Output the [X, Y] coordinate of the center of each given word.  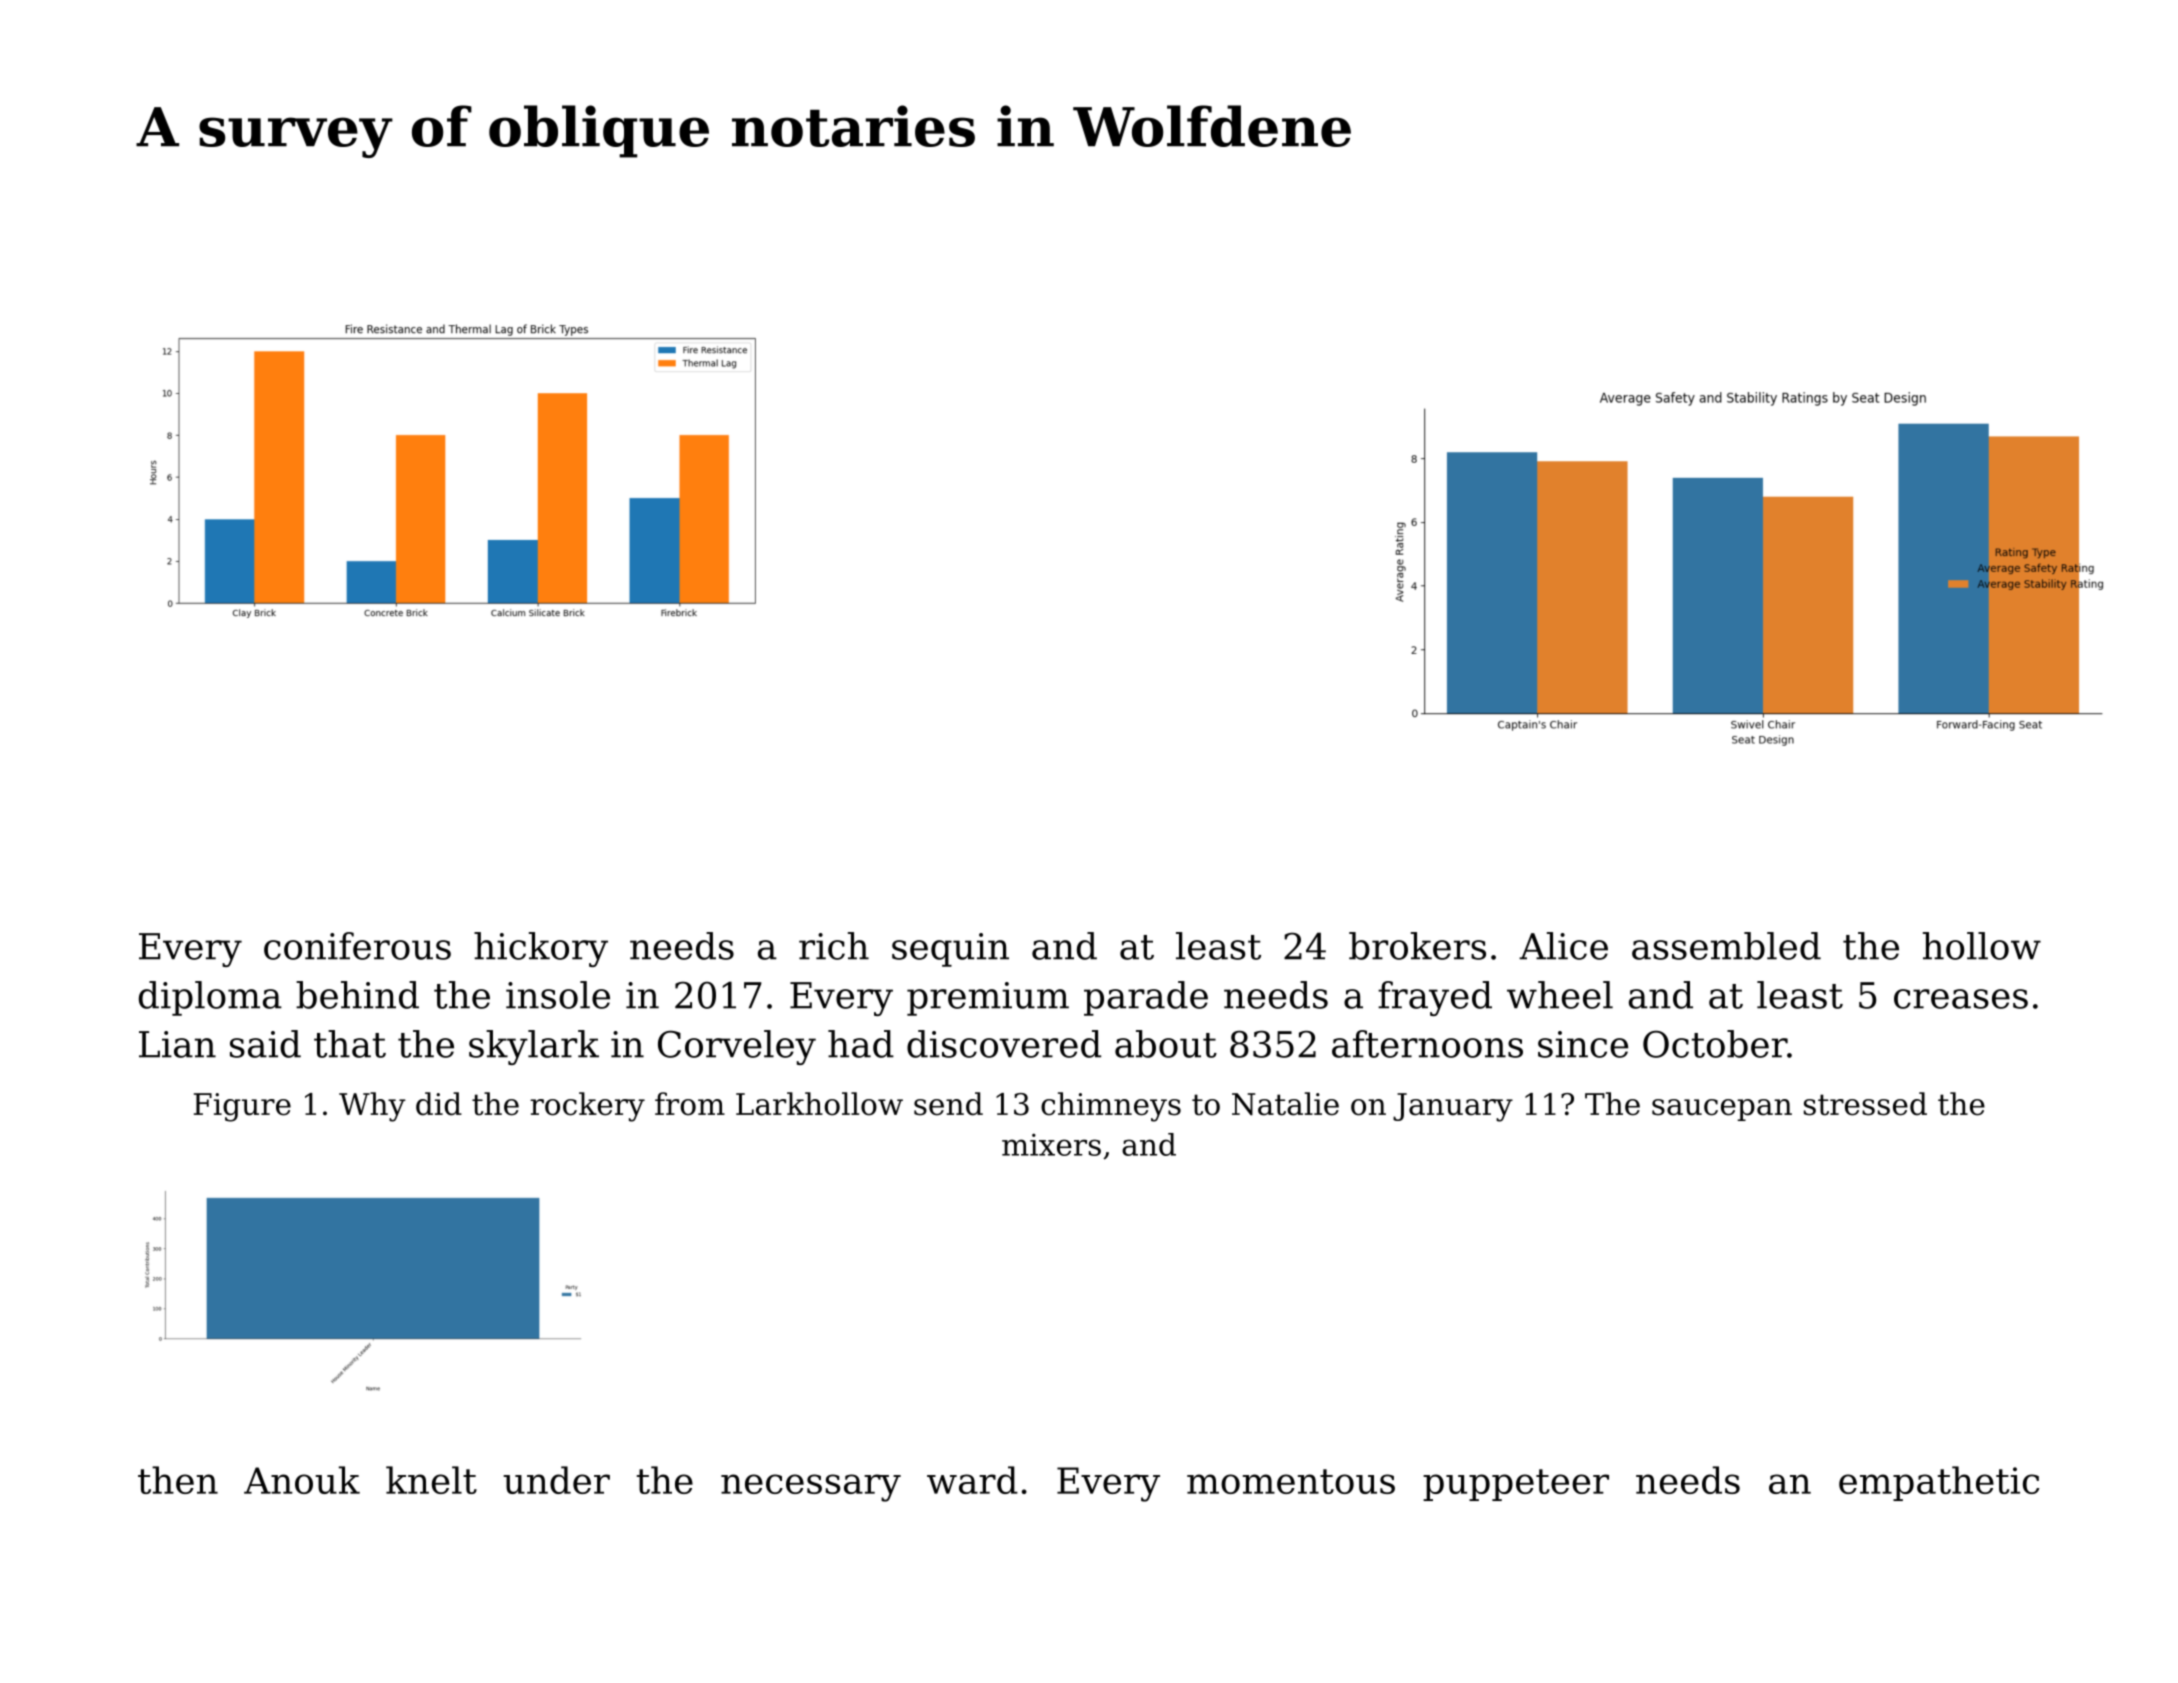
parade [1146, 998]
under [556, 1480]
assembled [1726, 946]
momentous [1291, 1481]
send [948, 1104]
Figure [242, 1107]
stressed [1865, 1104]
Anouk [302, 1480]
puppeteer [1516, 1485]
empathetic [1939, 1483]
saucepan [1722, 1110]
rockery [587, 1107]
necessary [811, 1488]
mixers [1051, 1144]
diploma [210, 998]
